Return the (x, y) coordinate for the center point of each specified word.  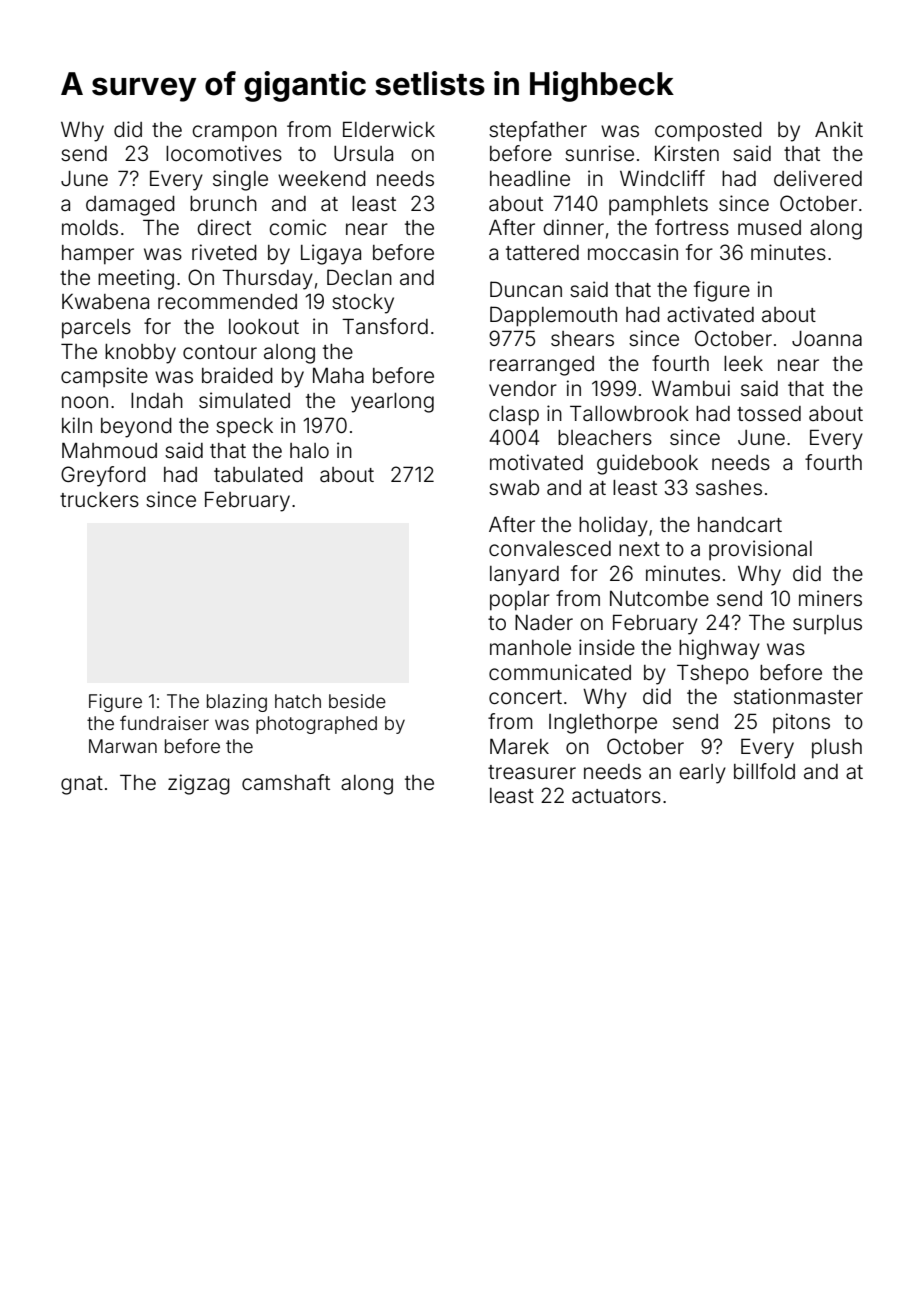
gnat (82, 785)
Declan (359, 277)
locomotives (224, 153)
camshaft (286, 782)
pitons (801, 723)
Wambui (691, 388)
